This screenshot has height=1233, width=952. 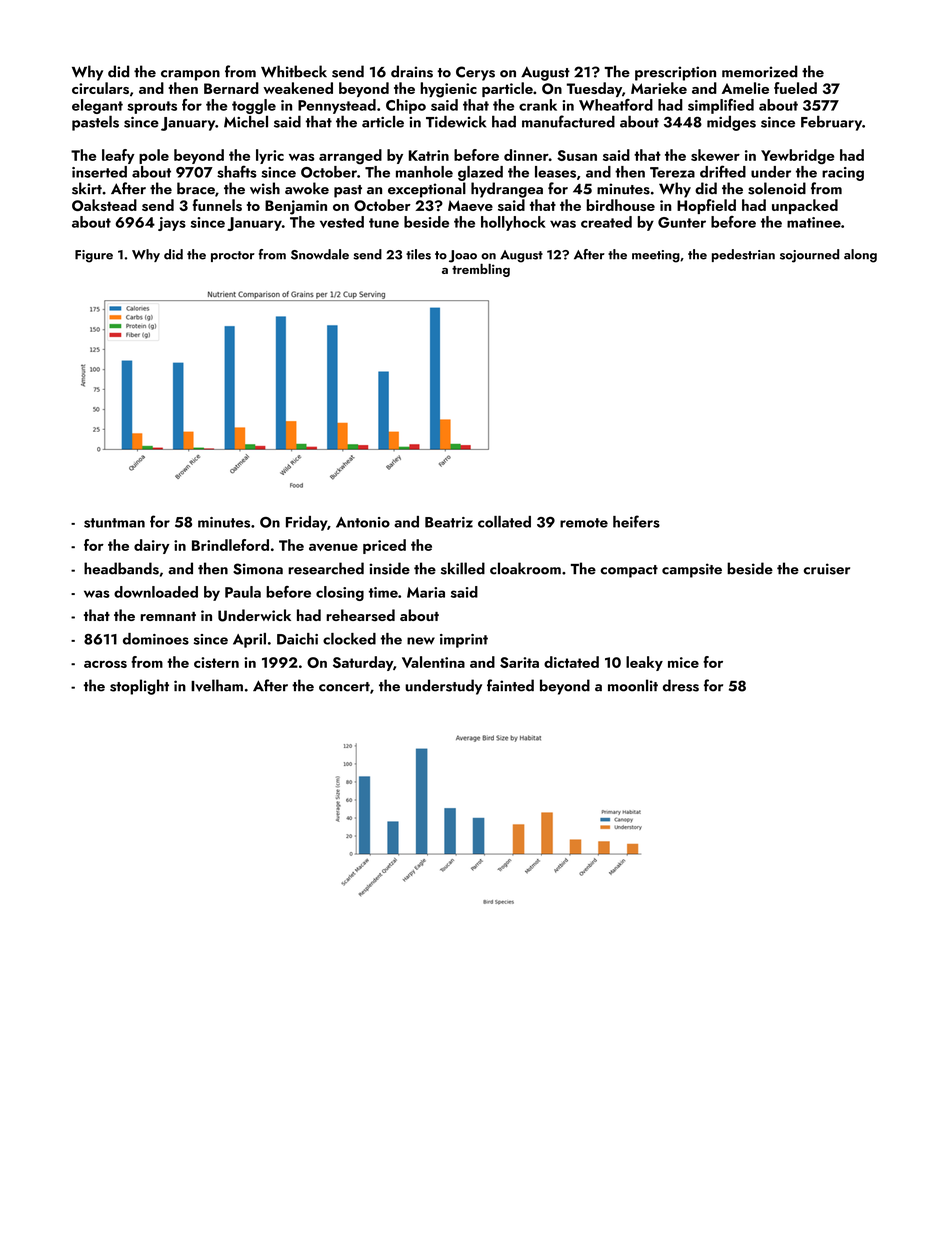 I want to click on unpacked, so click(x=805, y=206).
